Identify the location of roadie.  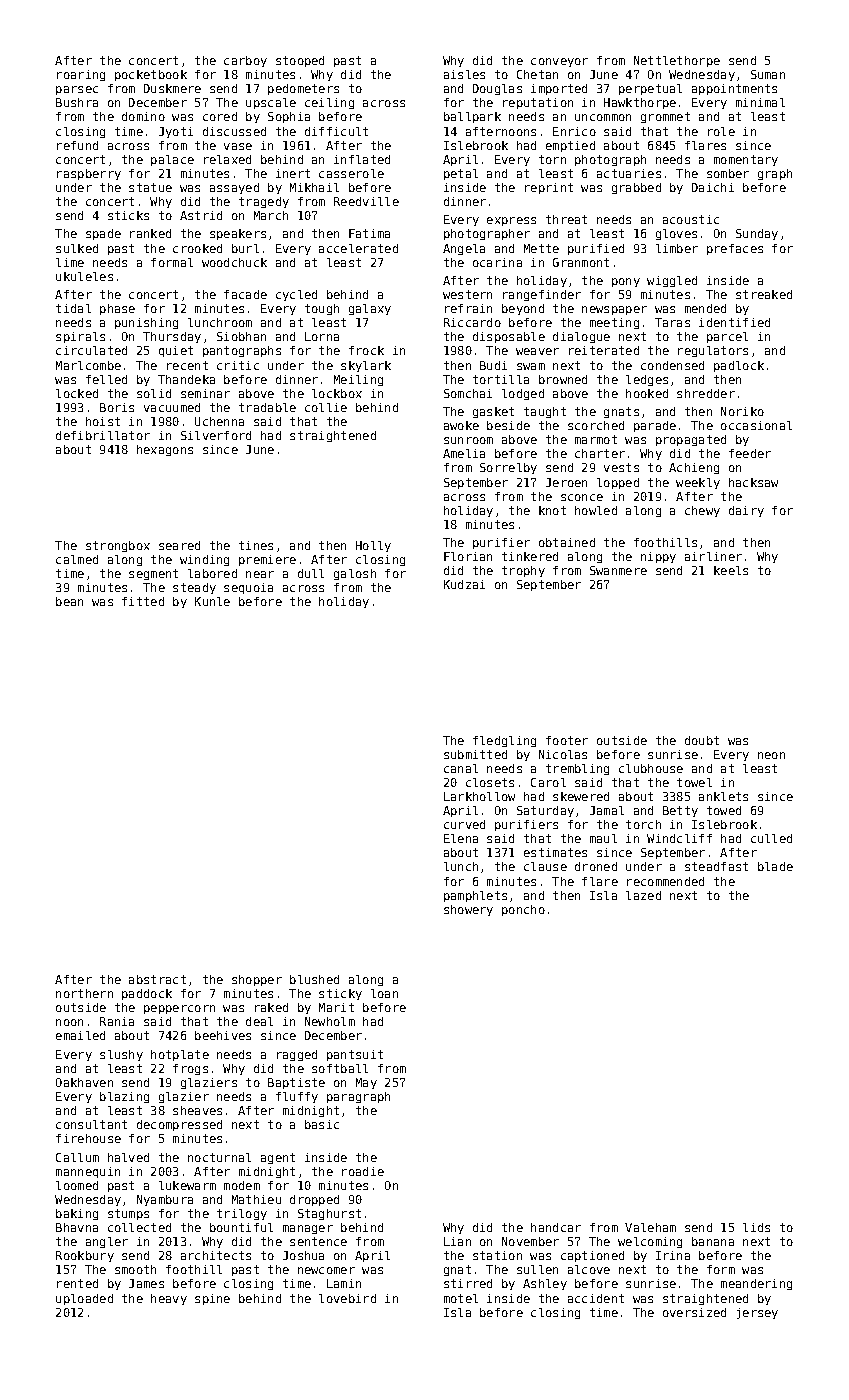
(363, 1171).
